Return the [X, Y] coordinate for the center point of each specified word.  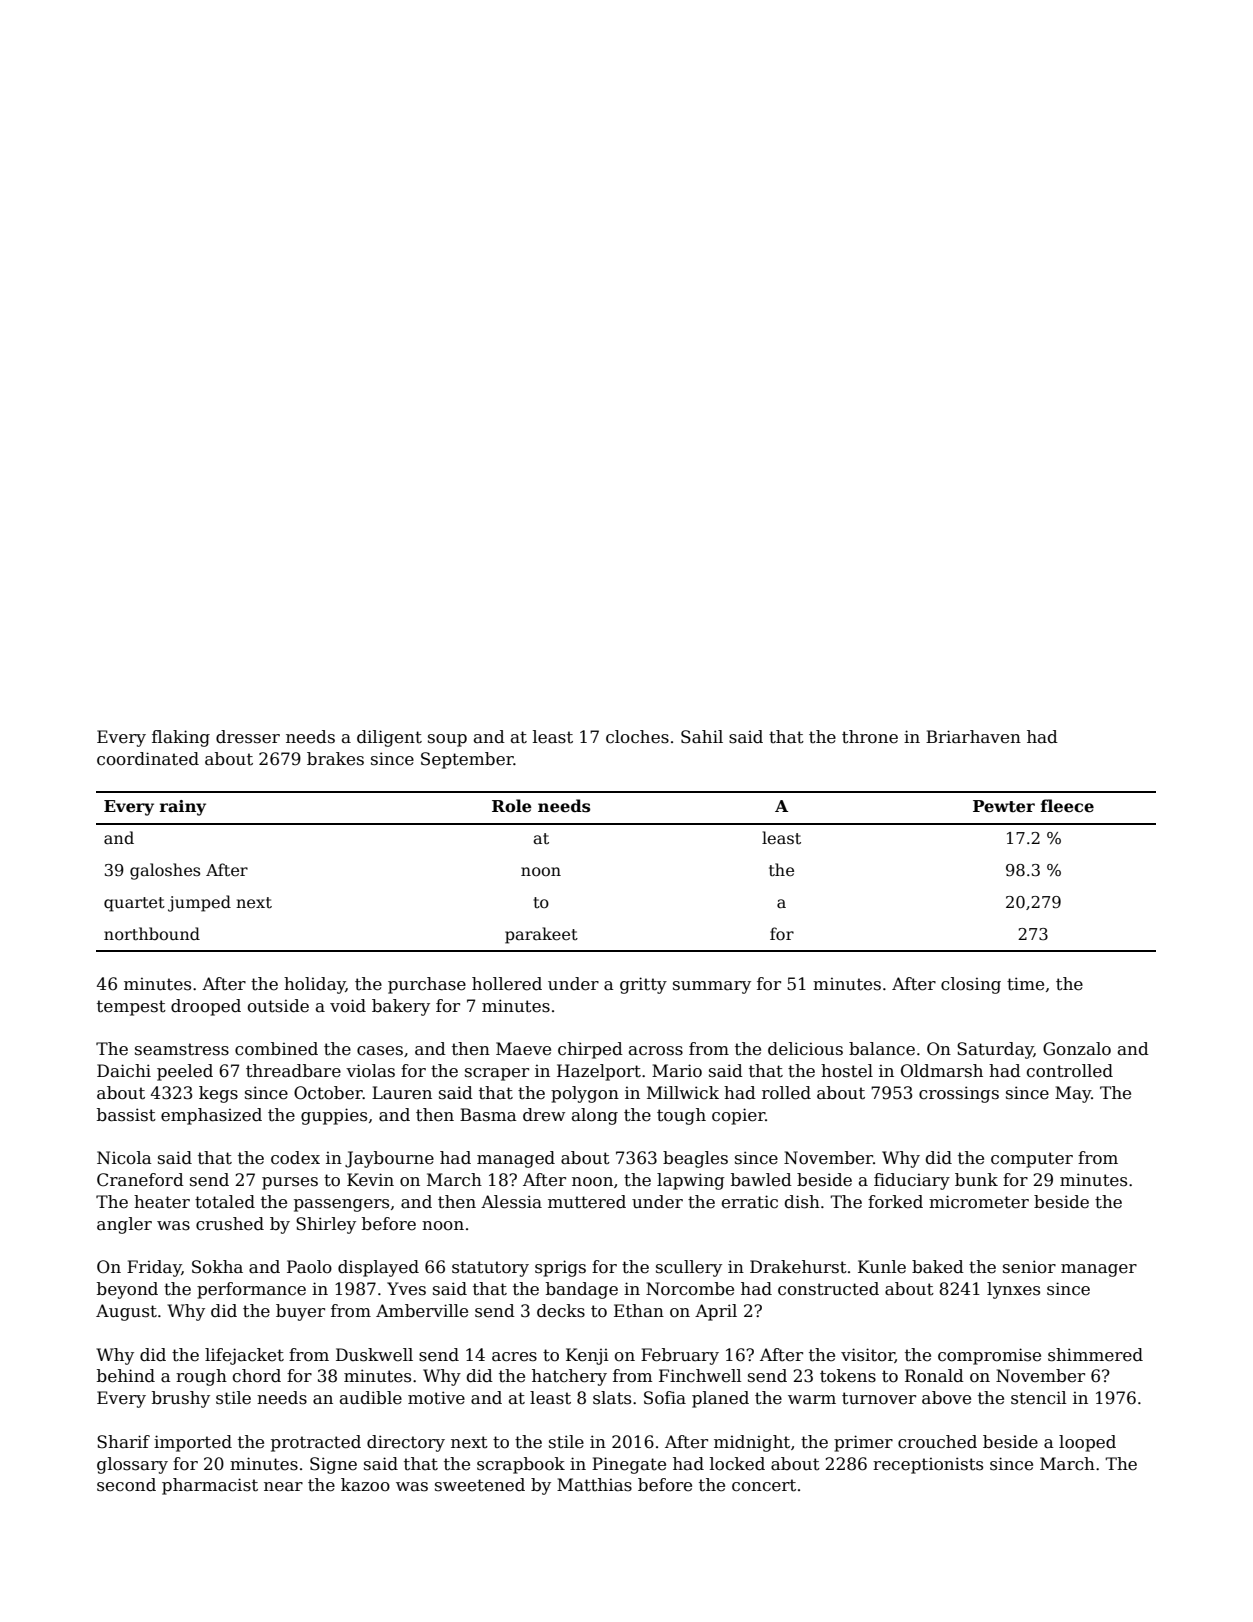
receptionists [928, 1465]
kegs [218, 1094]
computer [1032, 1160]
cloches [637, 737]
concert [764, 1485]
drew [544, 1115]
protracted [316, 1443]
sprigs [560, 1268]
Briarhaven [973, 737]
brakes [335, 759]
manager [1099, 1270]
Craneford [140, 1180]
